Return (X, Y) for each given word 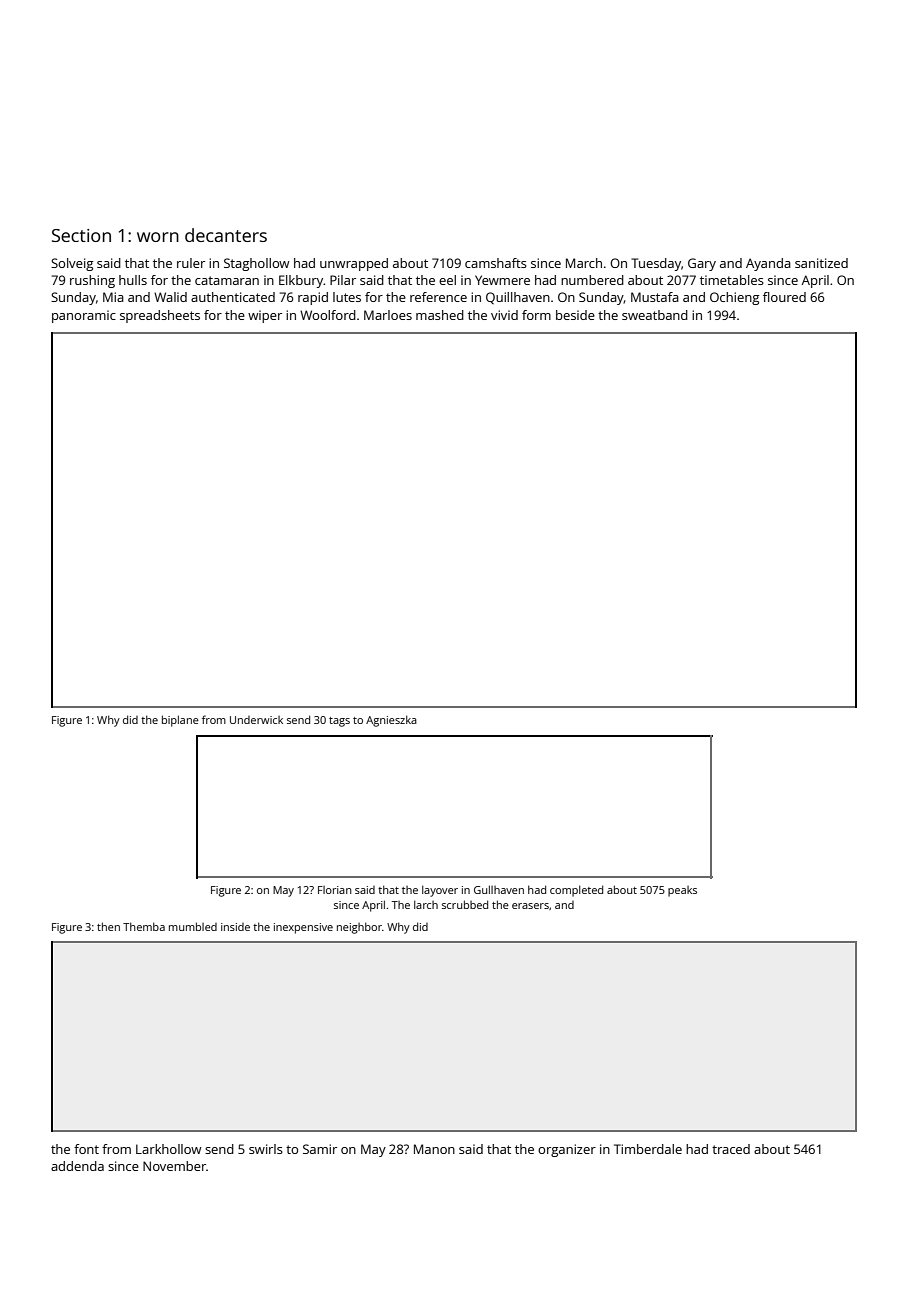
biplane (180, 721)
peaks (682, 891)
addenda (77, 1166)
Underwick (256, 720)
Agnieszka (391, 721)
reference (438, 297)
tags (339, 722)
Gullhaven (499, 889)
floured (784, 297)
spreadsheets (160, 316)
